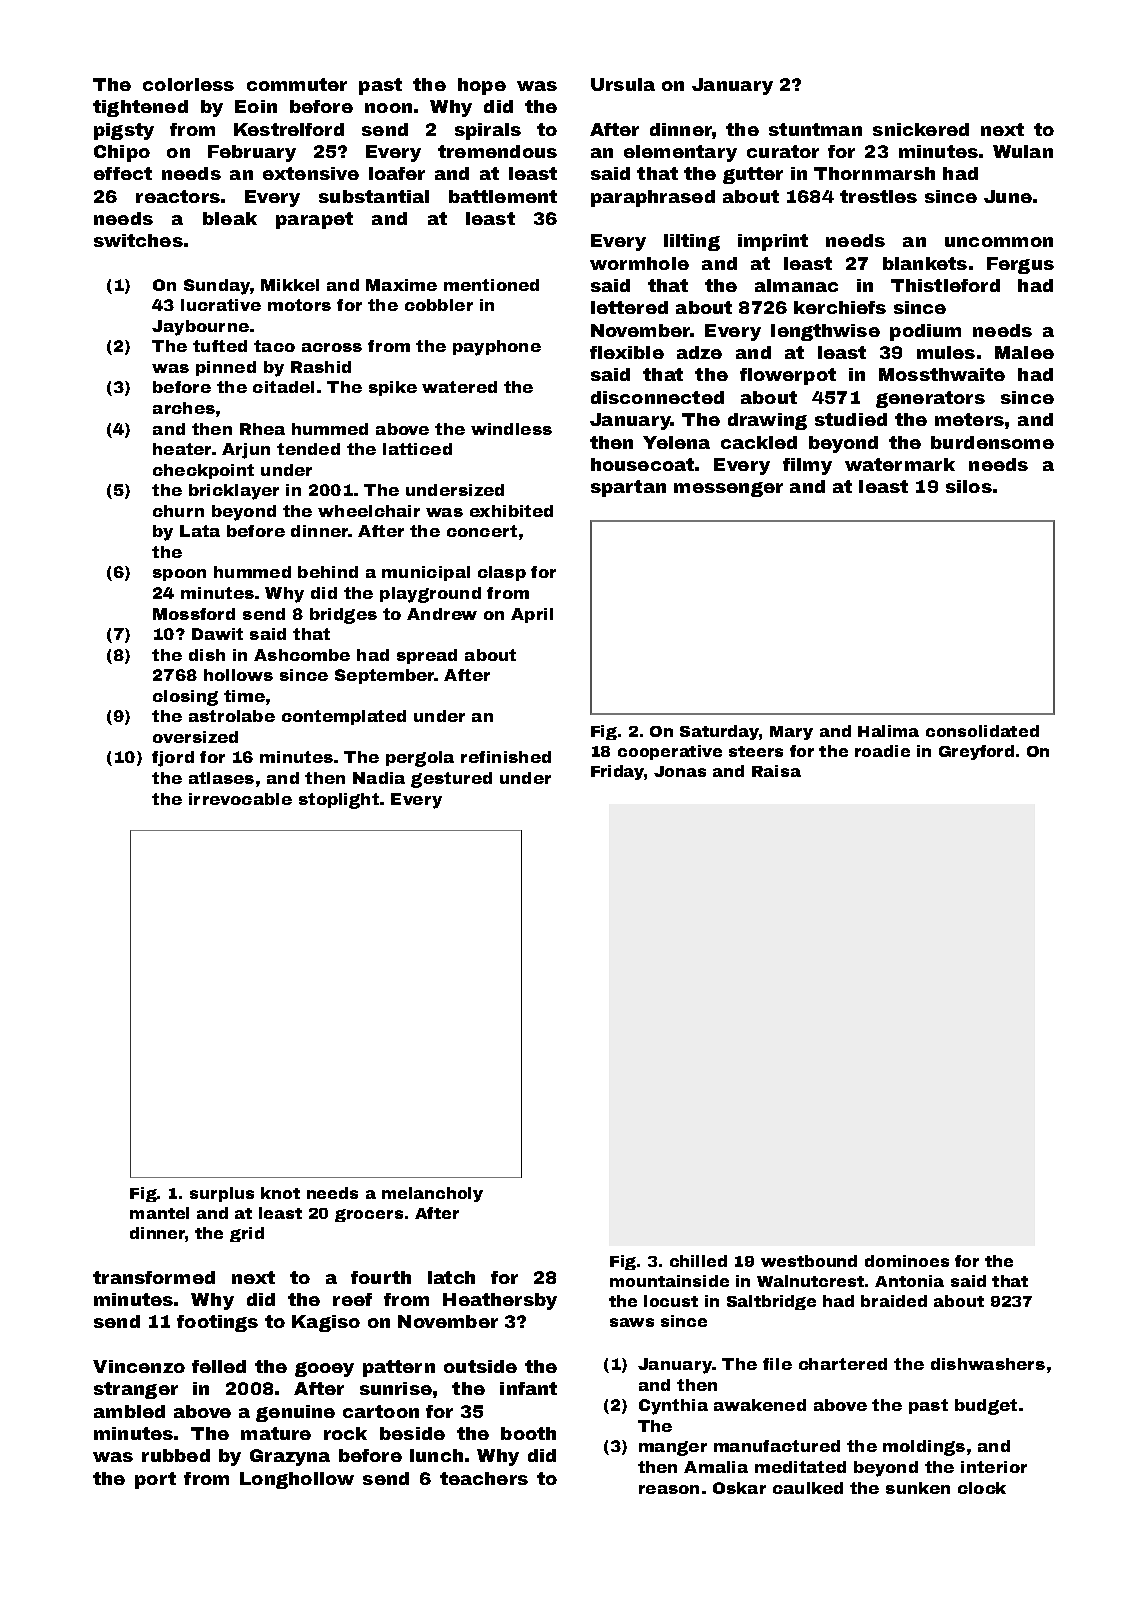  Describe the element at coordinates (159, 1213) in the page. I see `mantel` at that location.
